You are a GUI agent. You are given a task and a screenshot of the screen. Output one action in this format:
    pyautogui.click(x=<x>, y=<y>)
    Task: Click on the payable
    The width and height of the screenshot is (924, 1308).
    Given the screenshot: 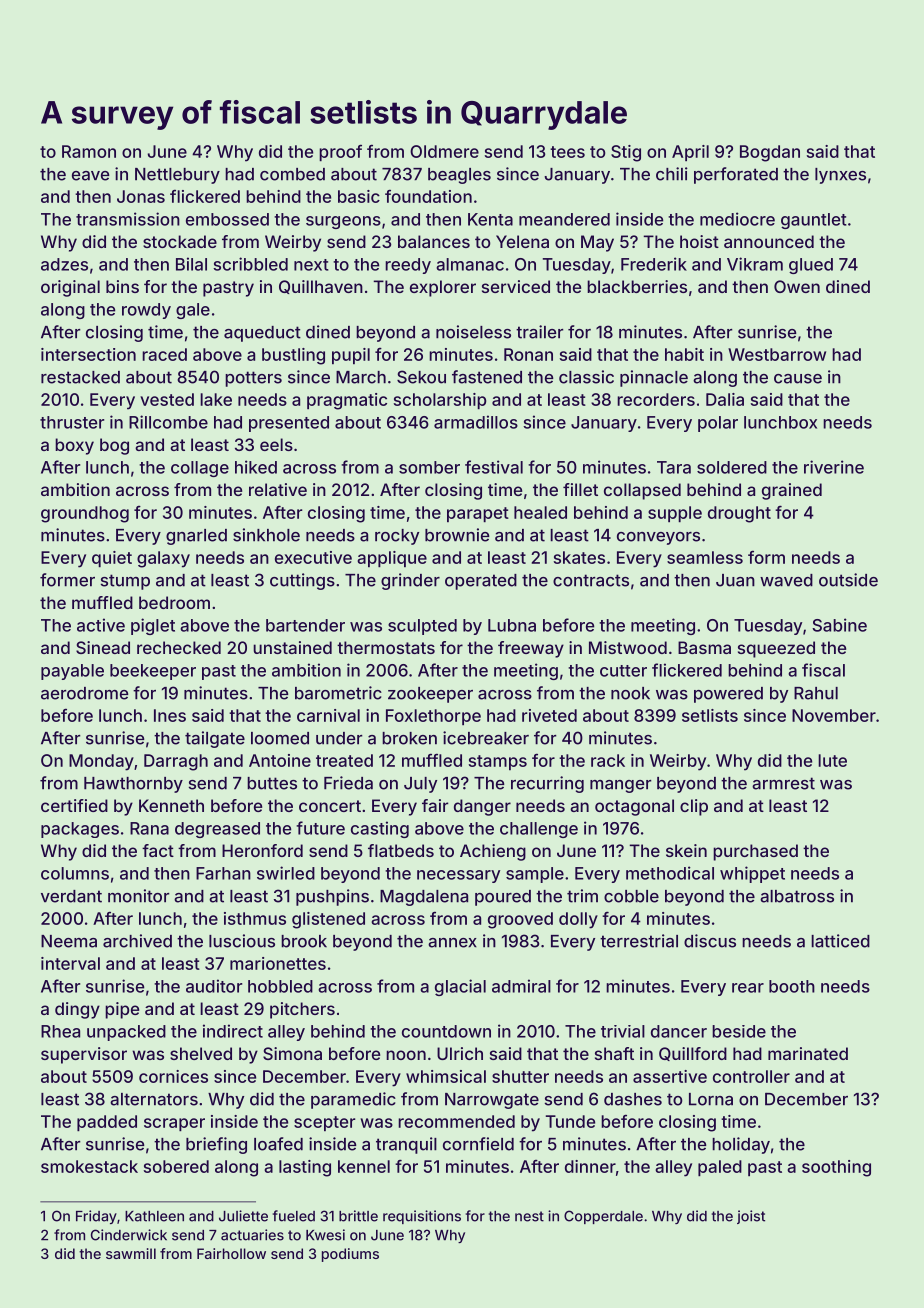 What is the action you would take?
    pyautogui.click(x=72, y=672)
